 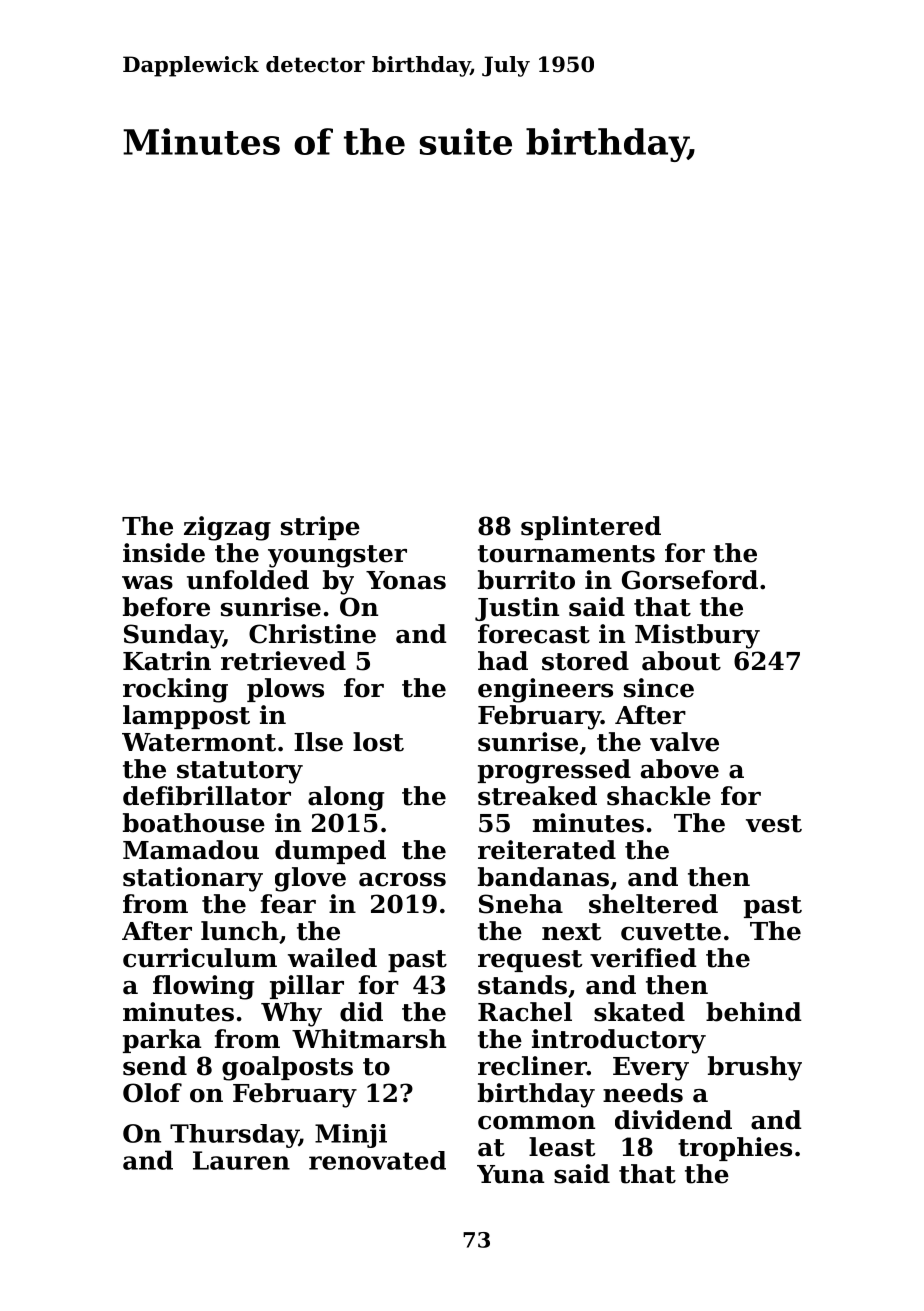 I want to click on since, so click(x=659, y=688).
